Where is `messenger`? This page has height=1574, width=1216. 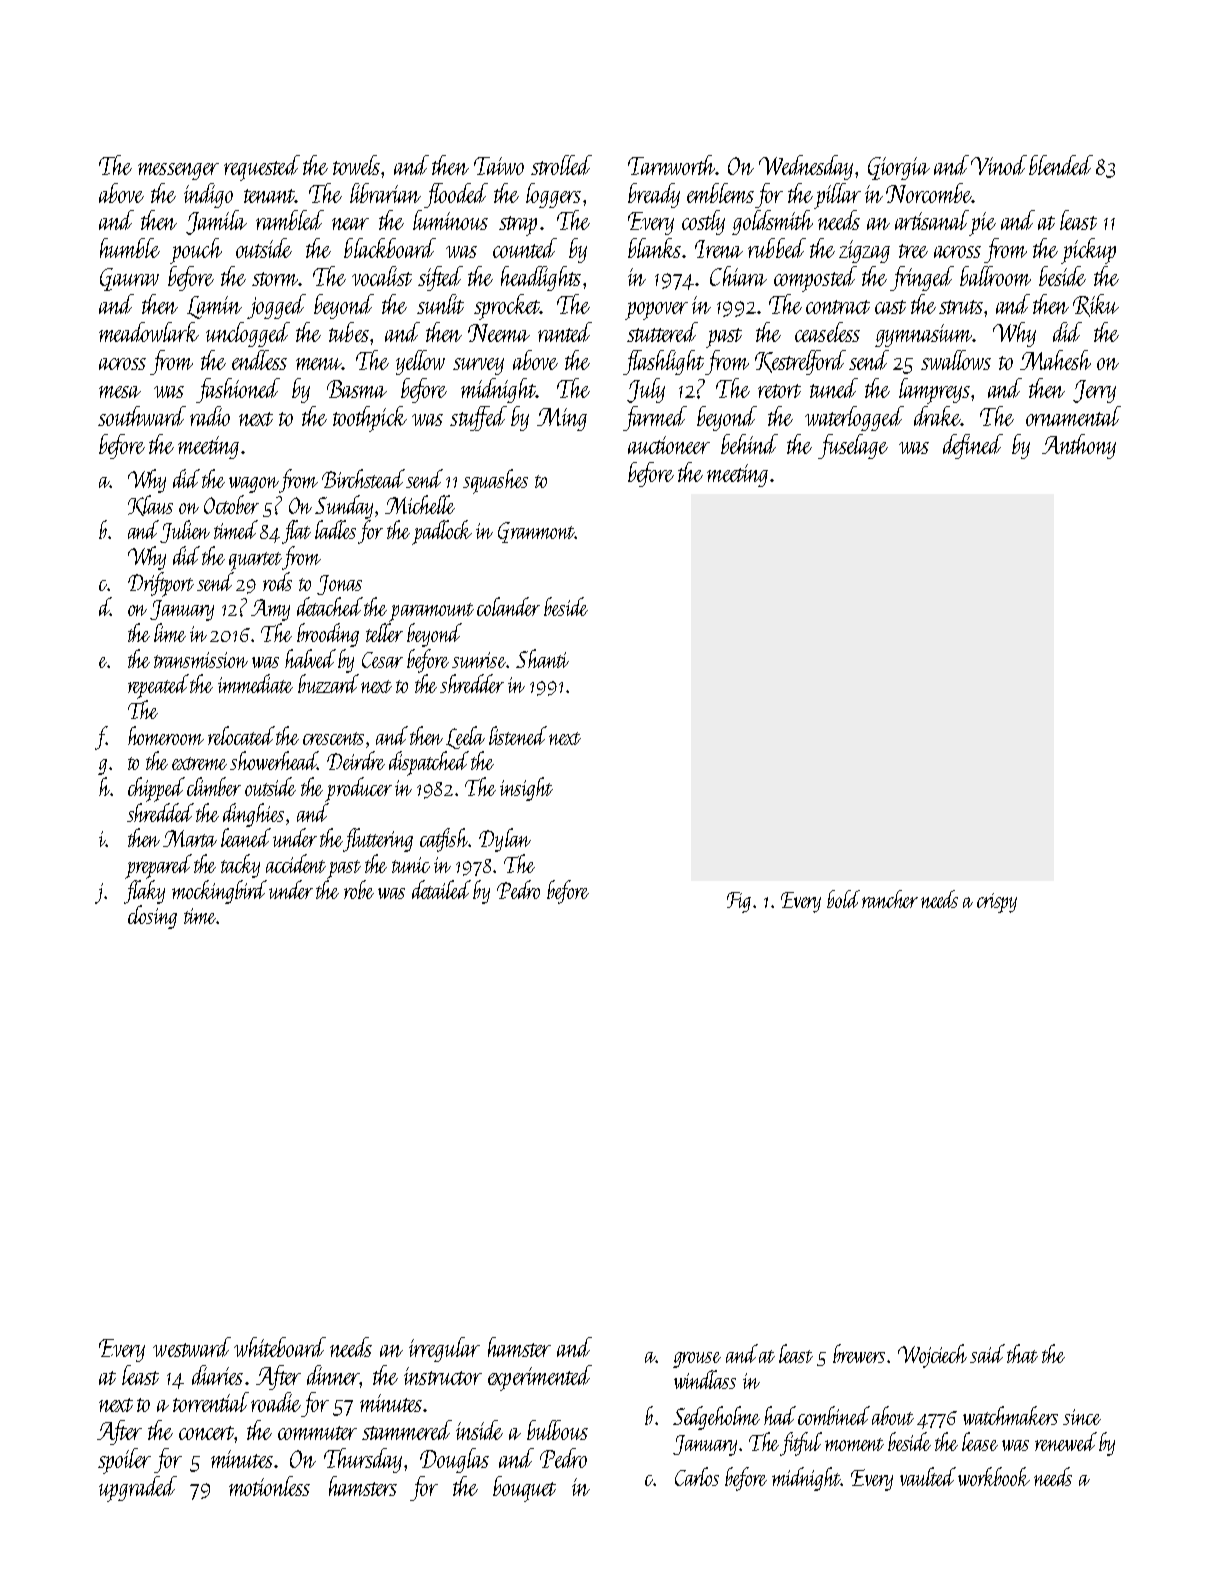
messenger is located at coordinates (178, 171).
